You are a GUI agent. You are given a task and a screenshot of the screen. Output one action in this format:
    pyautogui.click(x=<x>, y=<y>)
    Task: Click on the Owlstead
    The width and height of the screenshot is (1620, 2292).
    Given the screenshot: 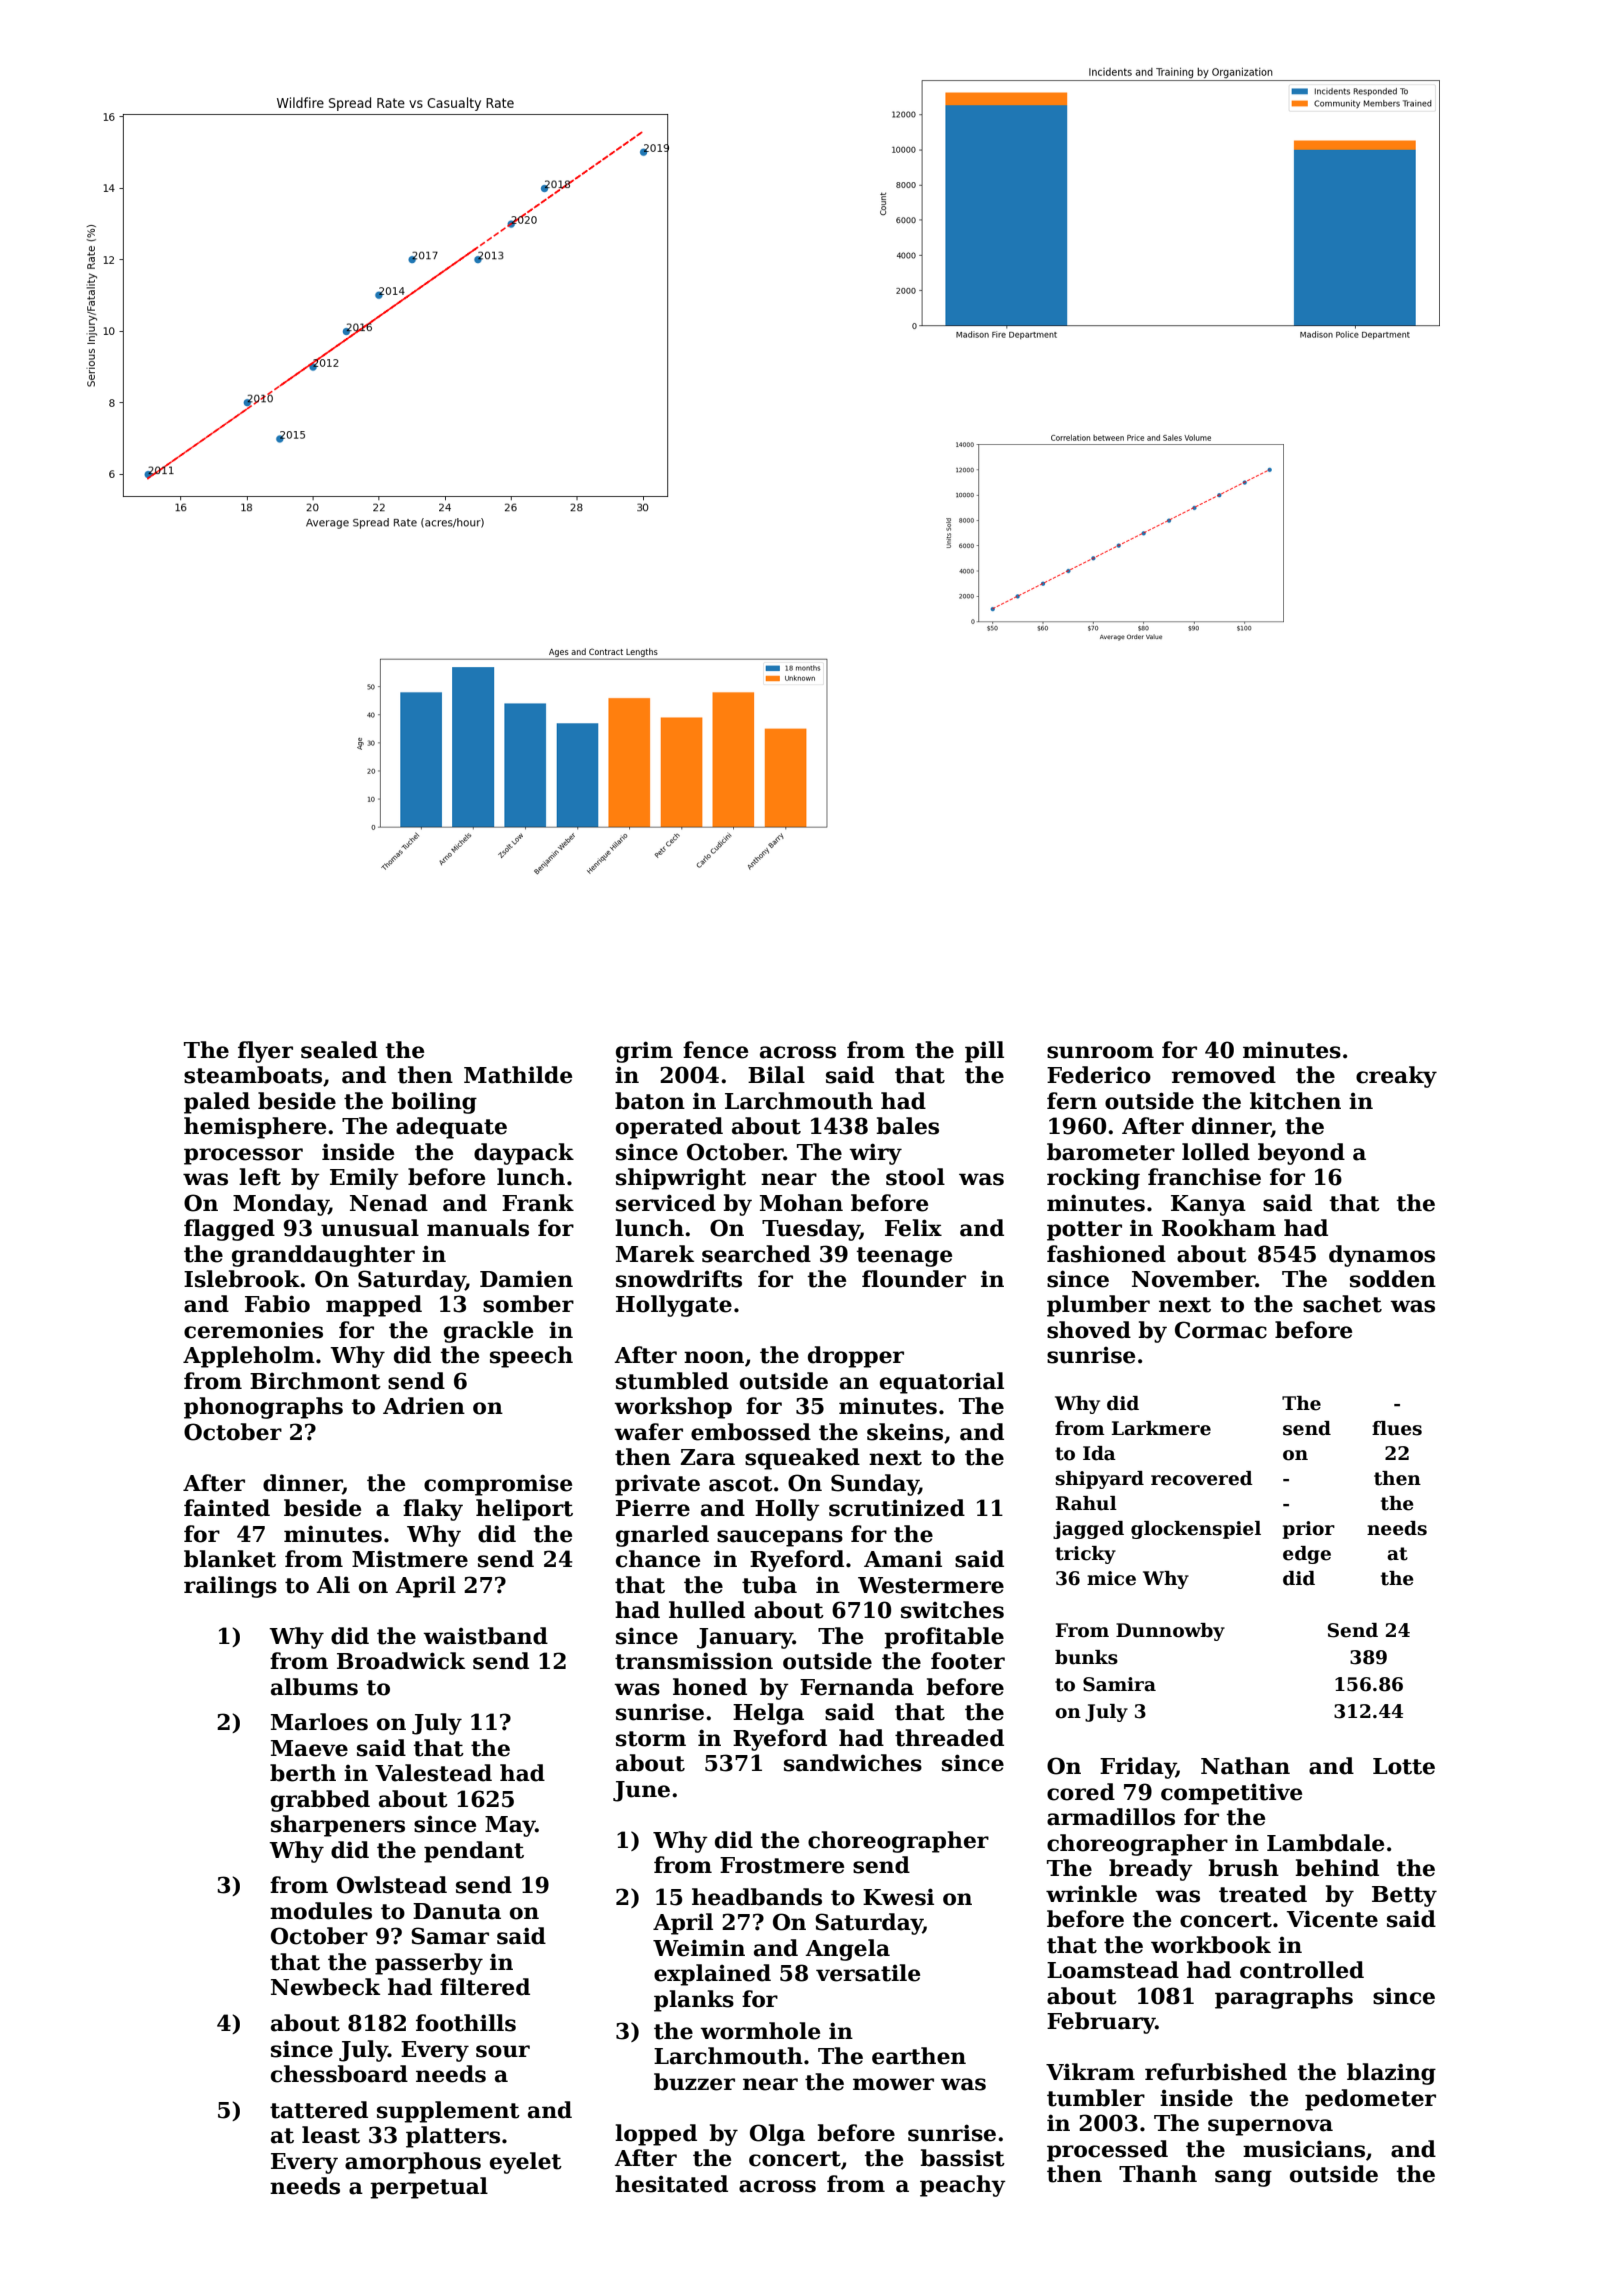 What is the action you would take?
    pyautogui.click(x=392, y=1885)
